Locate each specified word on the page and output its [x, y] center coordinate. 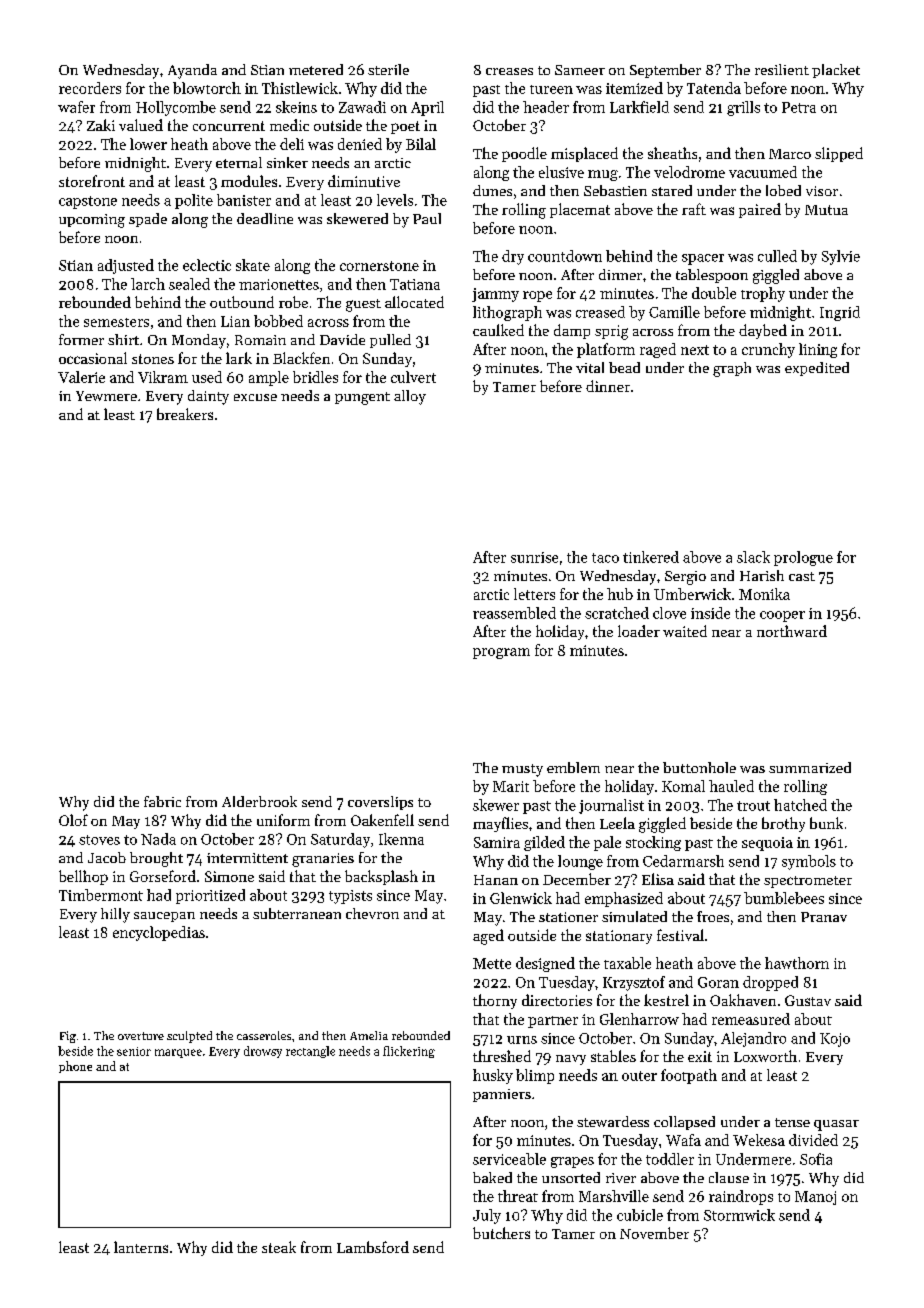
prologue [803, 558]
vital [590, 367]
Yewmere [106, 396]
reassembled [514, 613]
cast [802, 576]
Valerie [81, 377]
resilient [782, 69]
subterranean [297, 913]
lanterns [141, 1247]
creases [509, 71]
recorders [90, 88]
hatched [800, 805]
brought [156, 859]
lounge [580, 862]
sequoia [767, 844]
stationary [619, 937]
